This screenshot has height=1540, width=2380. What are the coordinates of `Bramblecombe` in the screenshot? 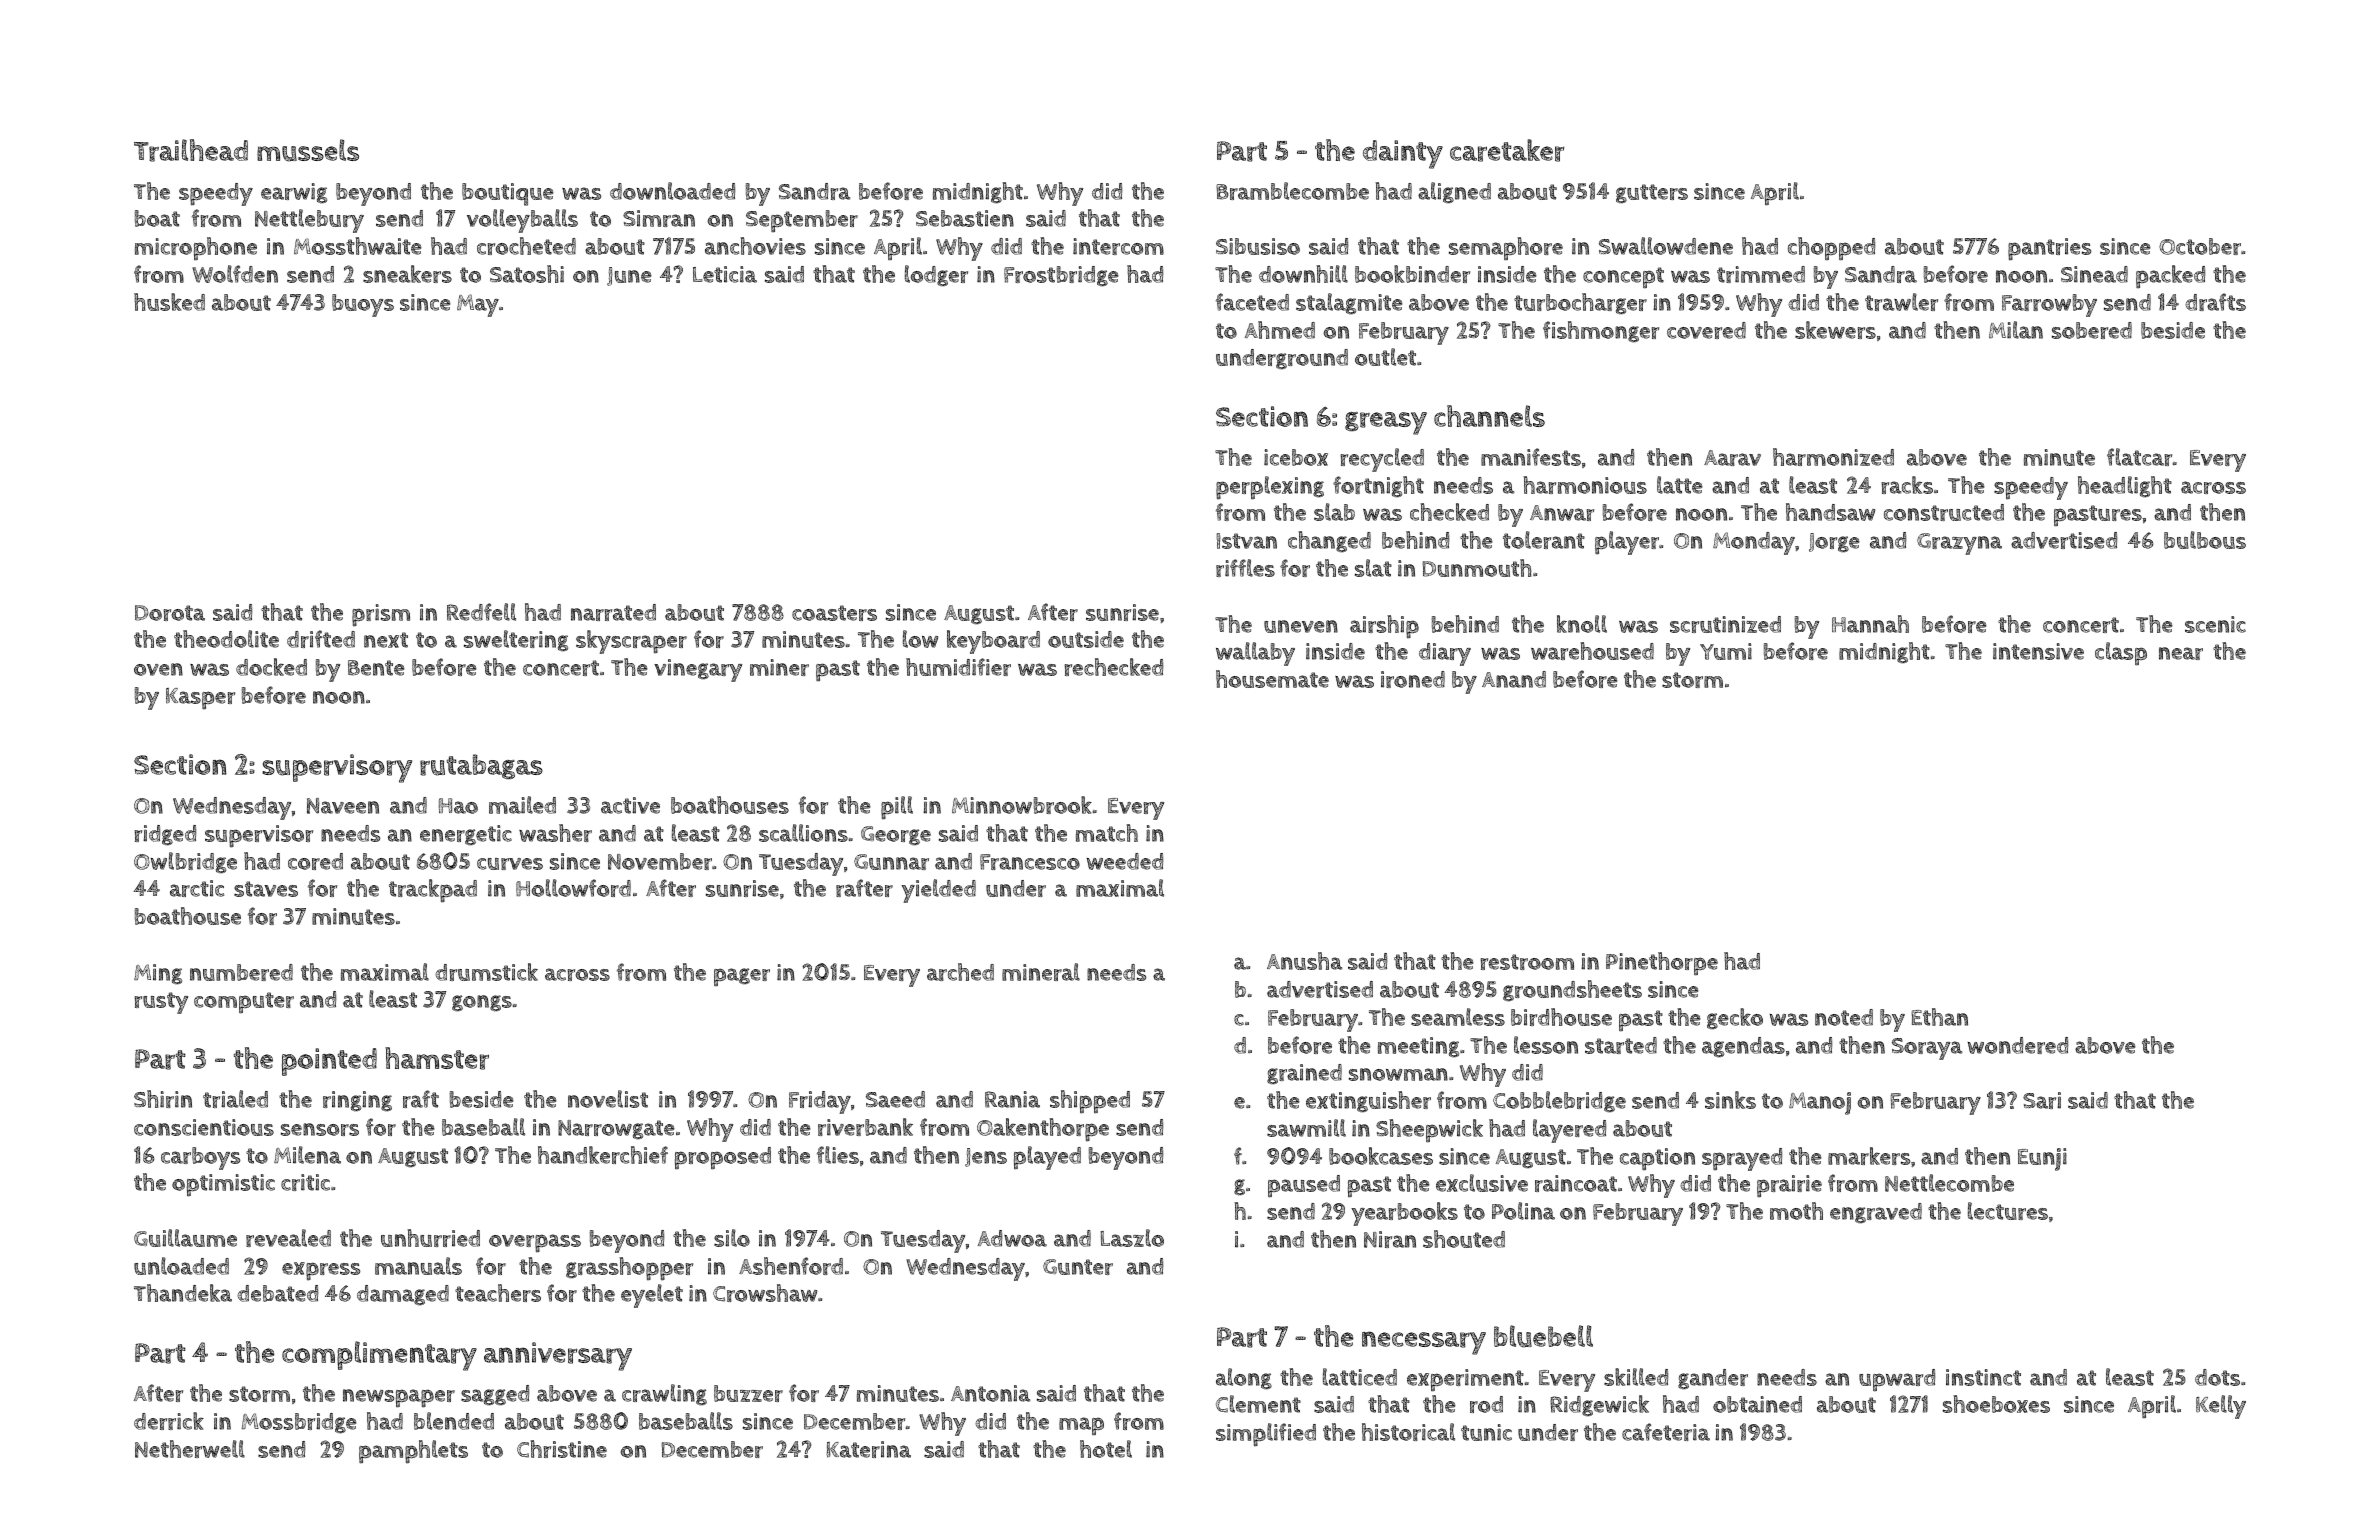 It's located at (1292, 191).
